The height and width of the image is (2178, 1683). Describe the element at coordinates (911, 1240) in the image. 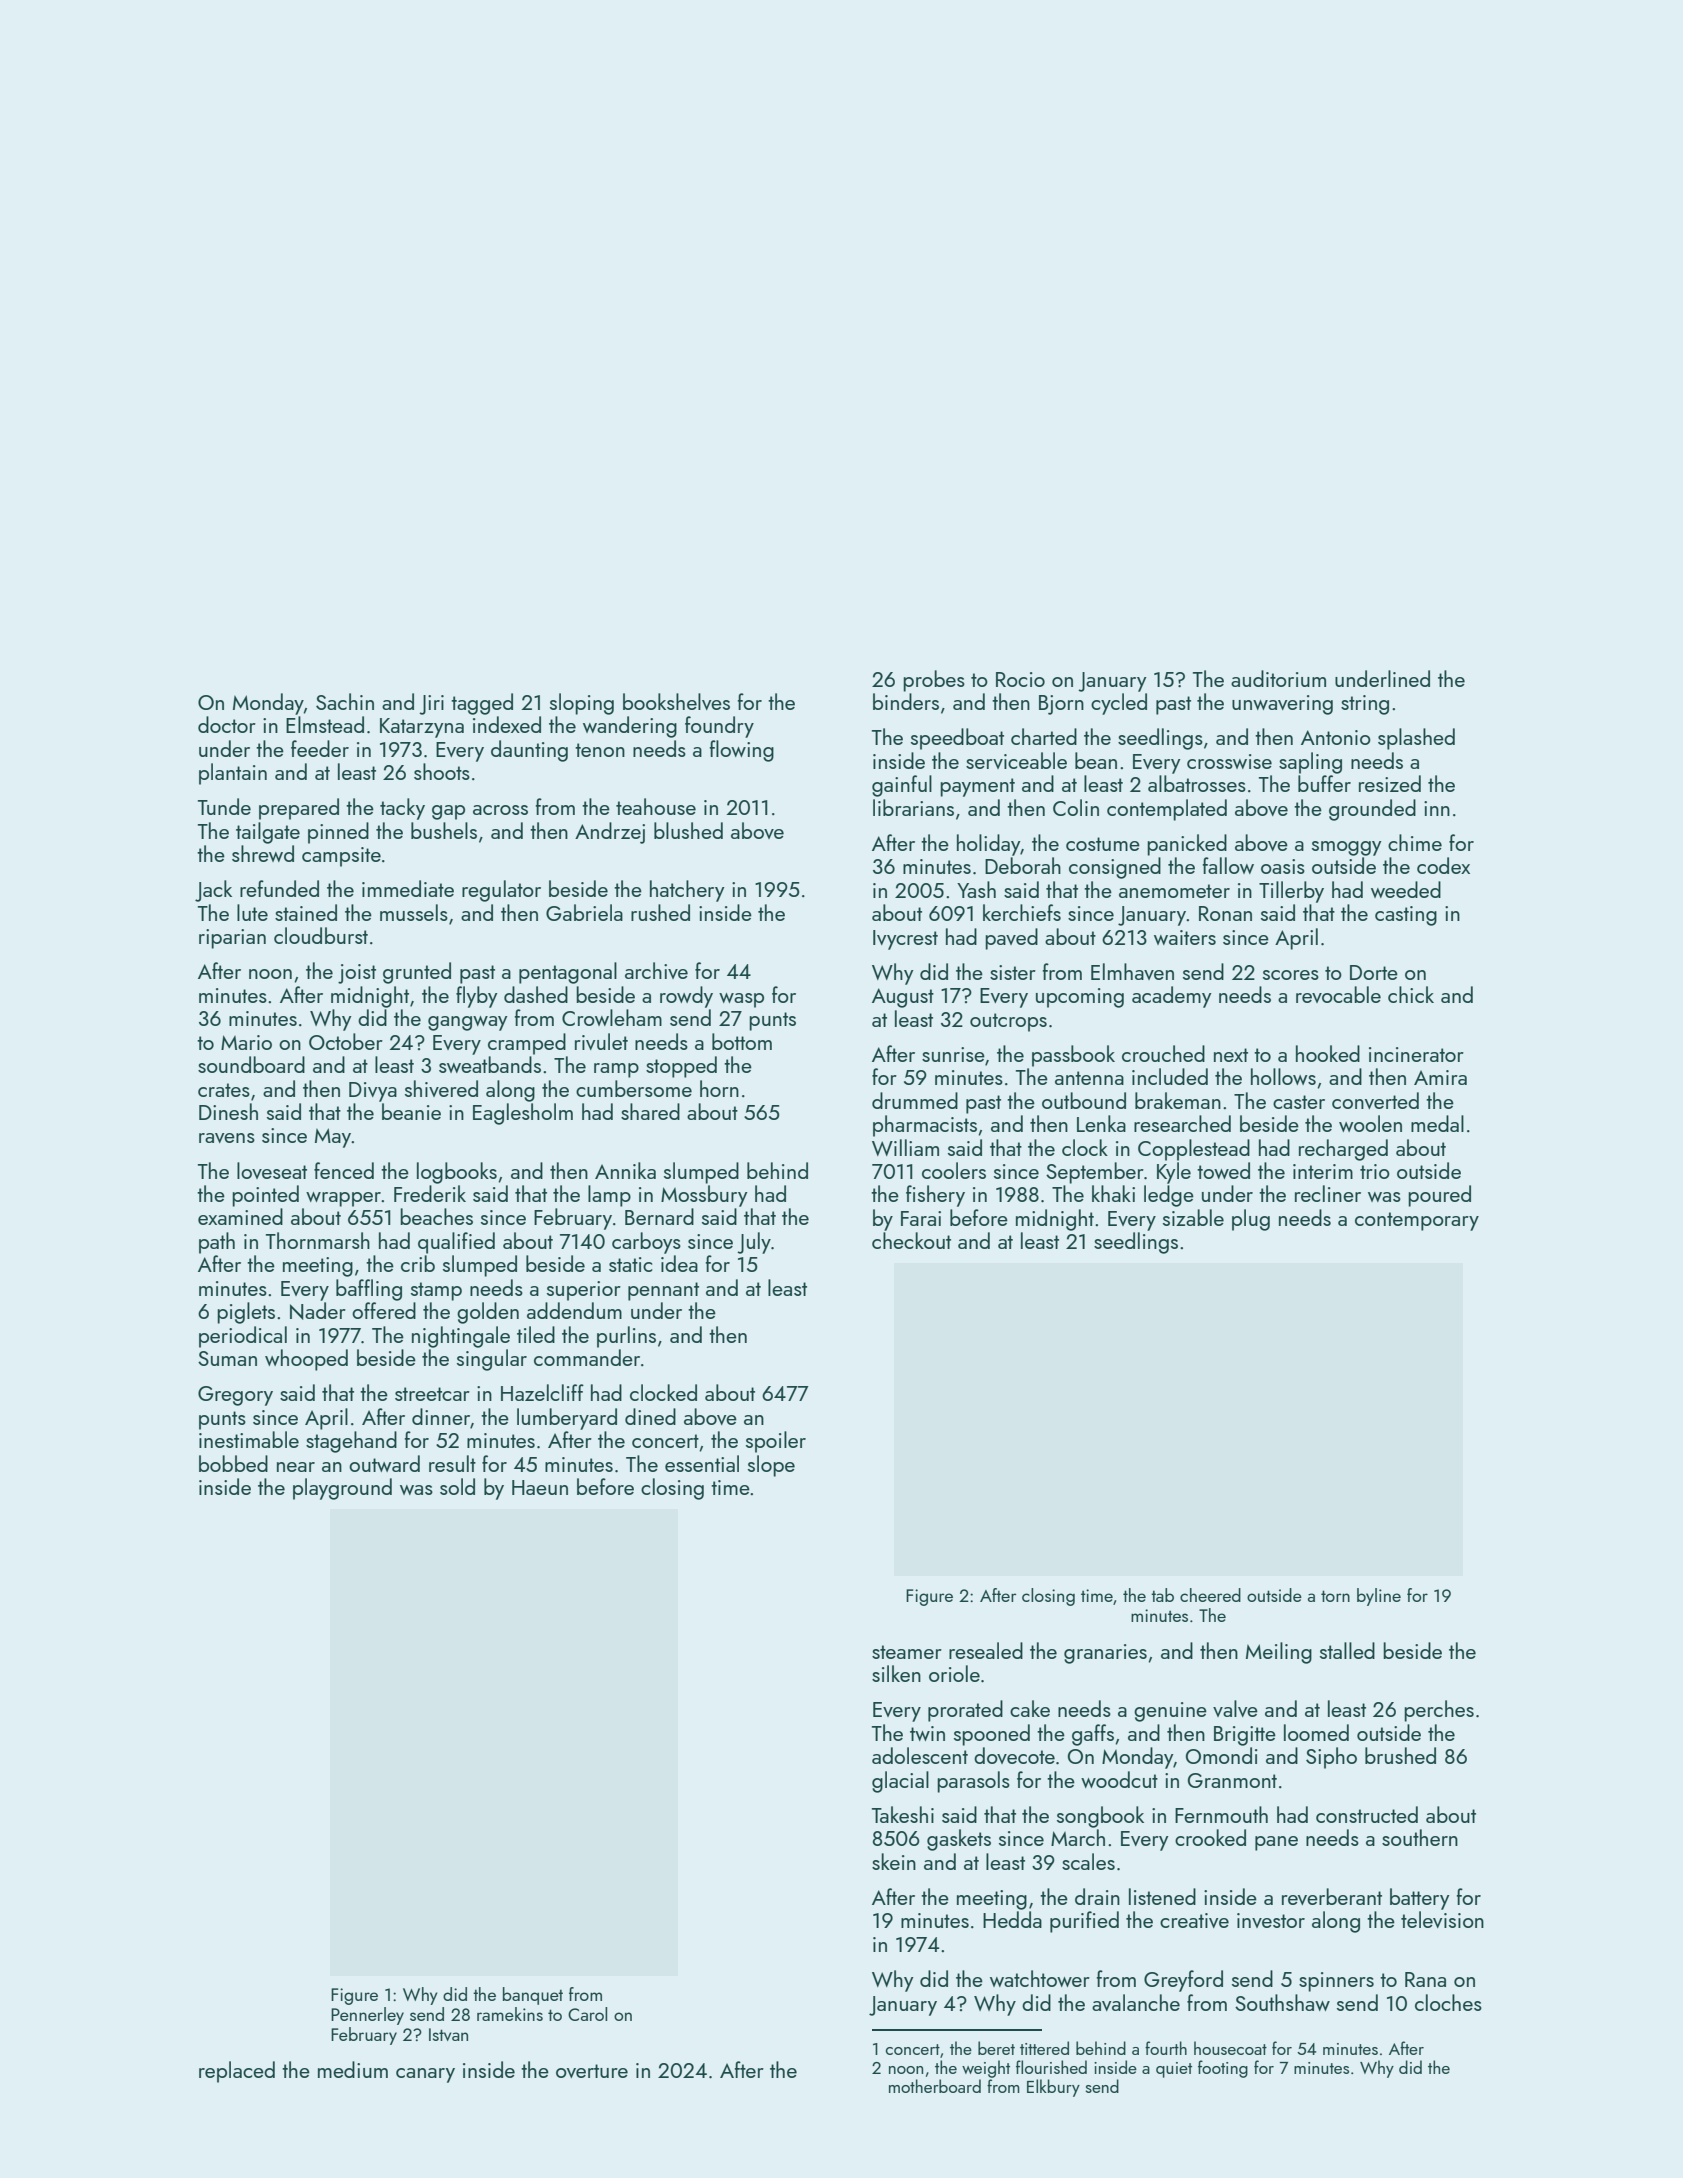

I see `checkout` at that location.
